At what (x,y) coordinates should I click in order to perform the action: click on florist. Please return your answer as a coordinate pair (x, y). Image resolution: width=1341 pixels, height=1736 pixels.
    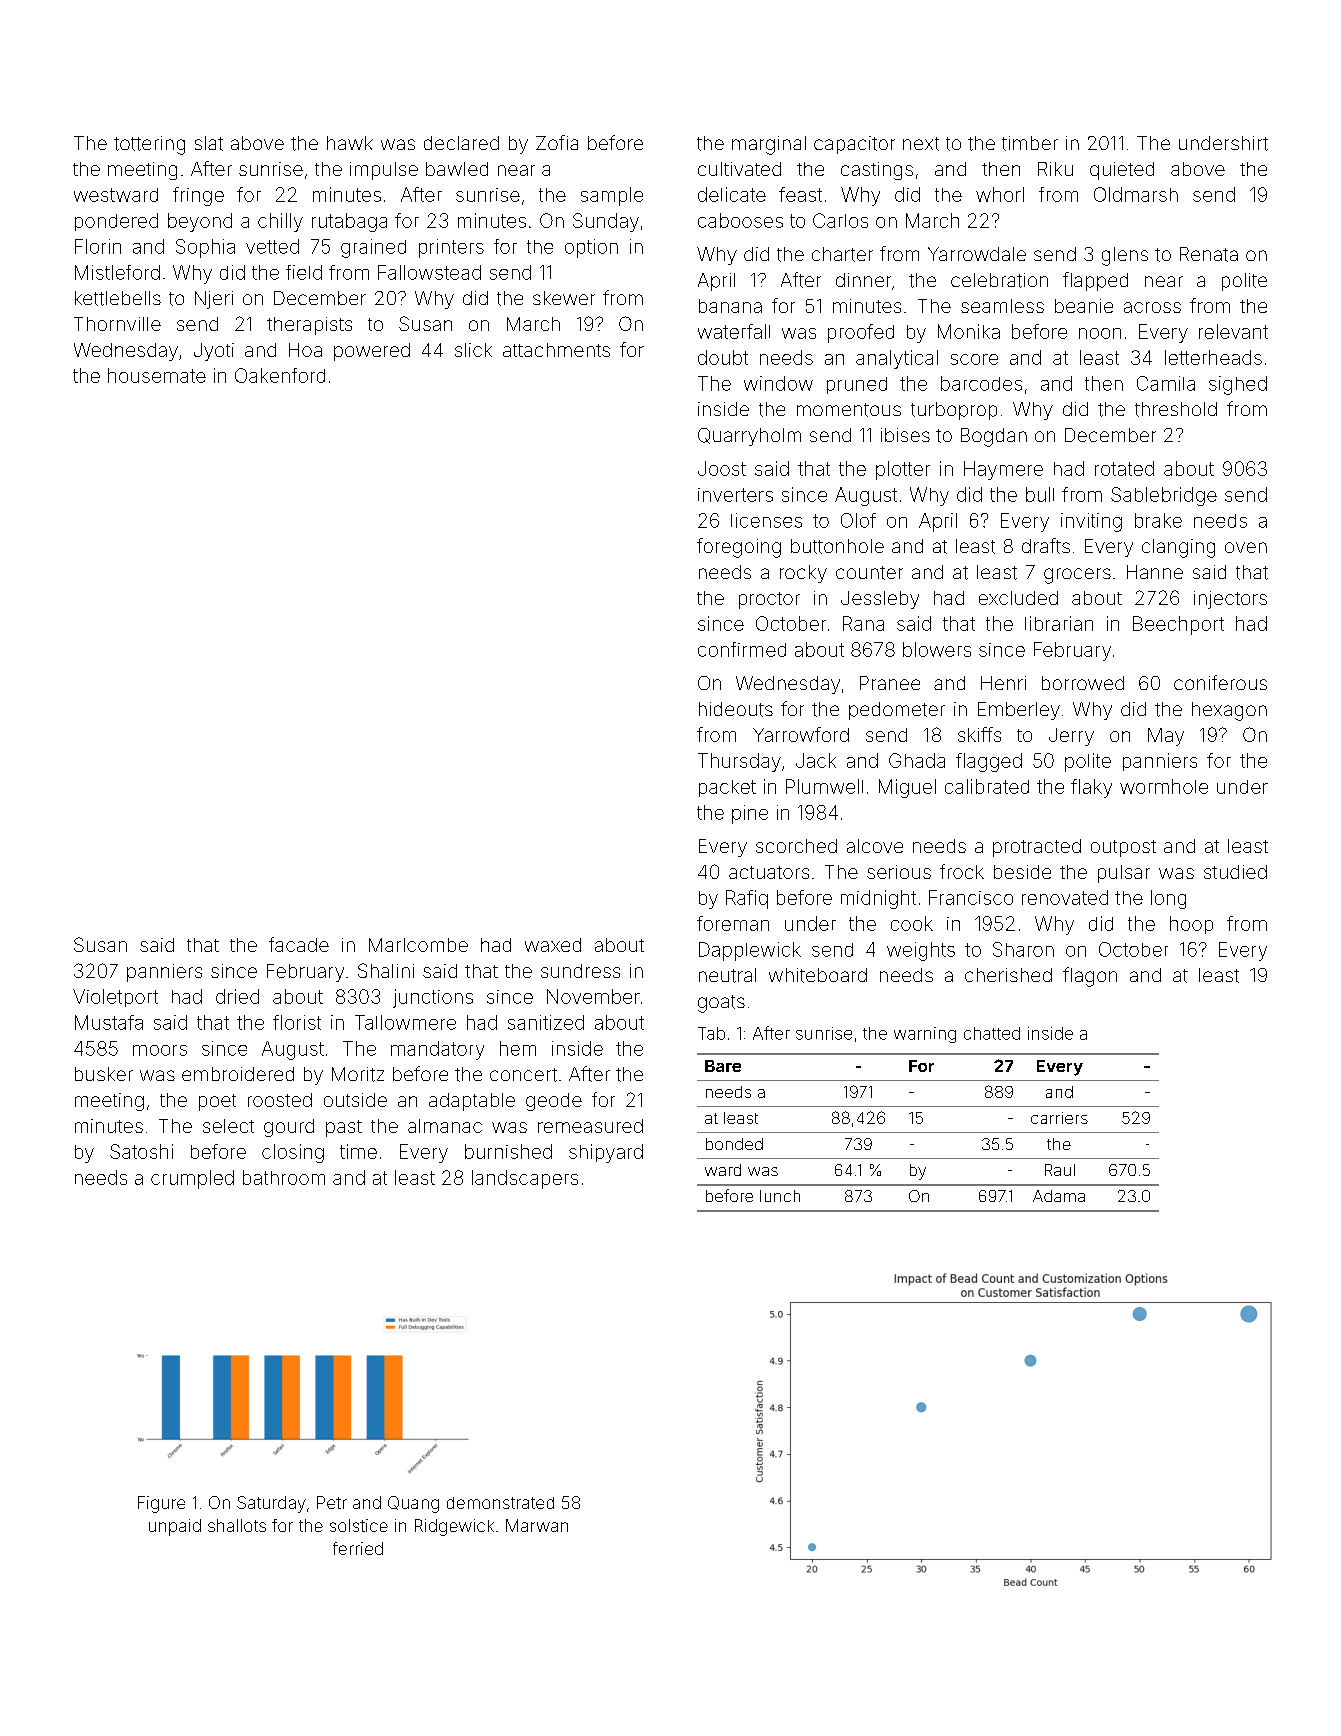
    Looking at the image, I should click on (297, 1022).
